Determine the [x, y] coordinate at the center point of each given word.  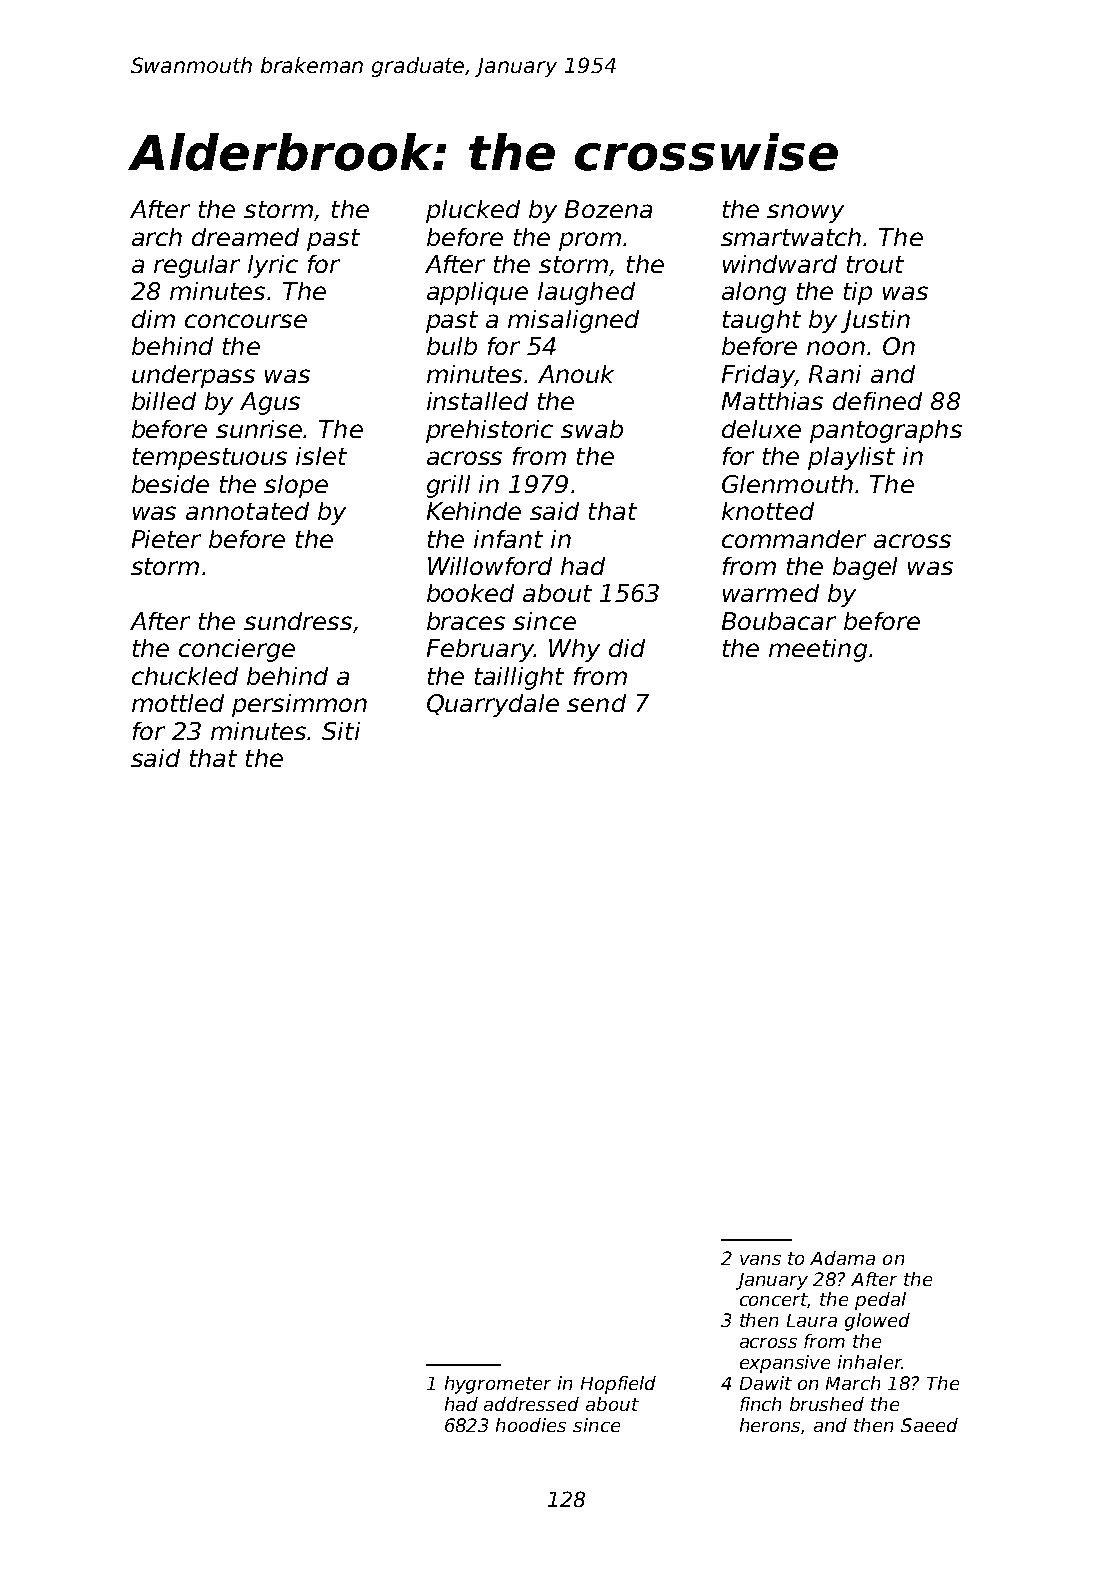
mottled [178, 703]
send [596, 703]
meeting [818, 650]
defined [877, 401]
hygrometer [498, 1385]
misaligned [573, 321]
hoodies [531, 1425]
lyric [273, 266]
